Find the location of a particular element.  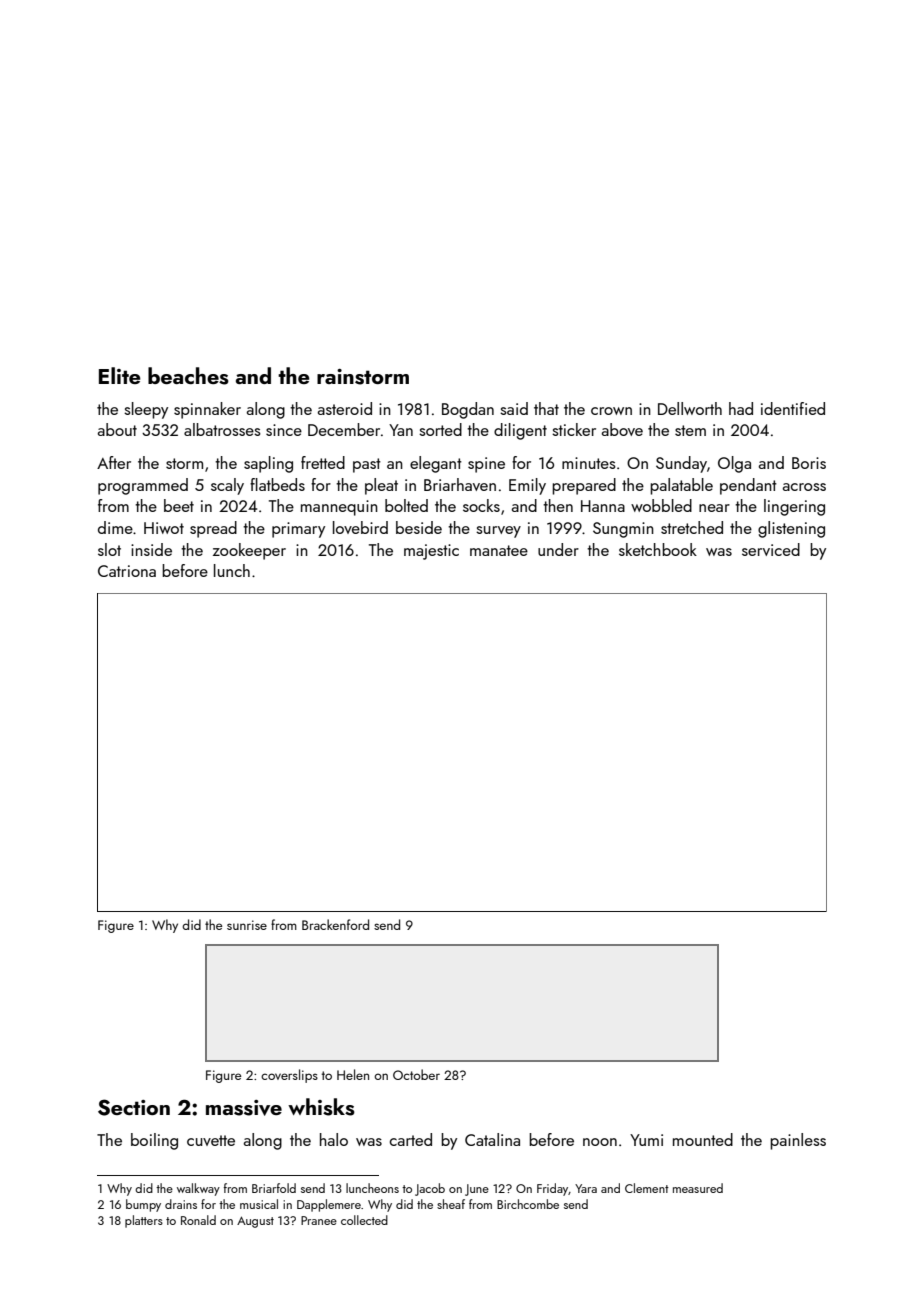

identified is located at coordinates (793, 408).
